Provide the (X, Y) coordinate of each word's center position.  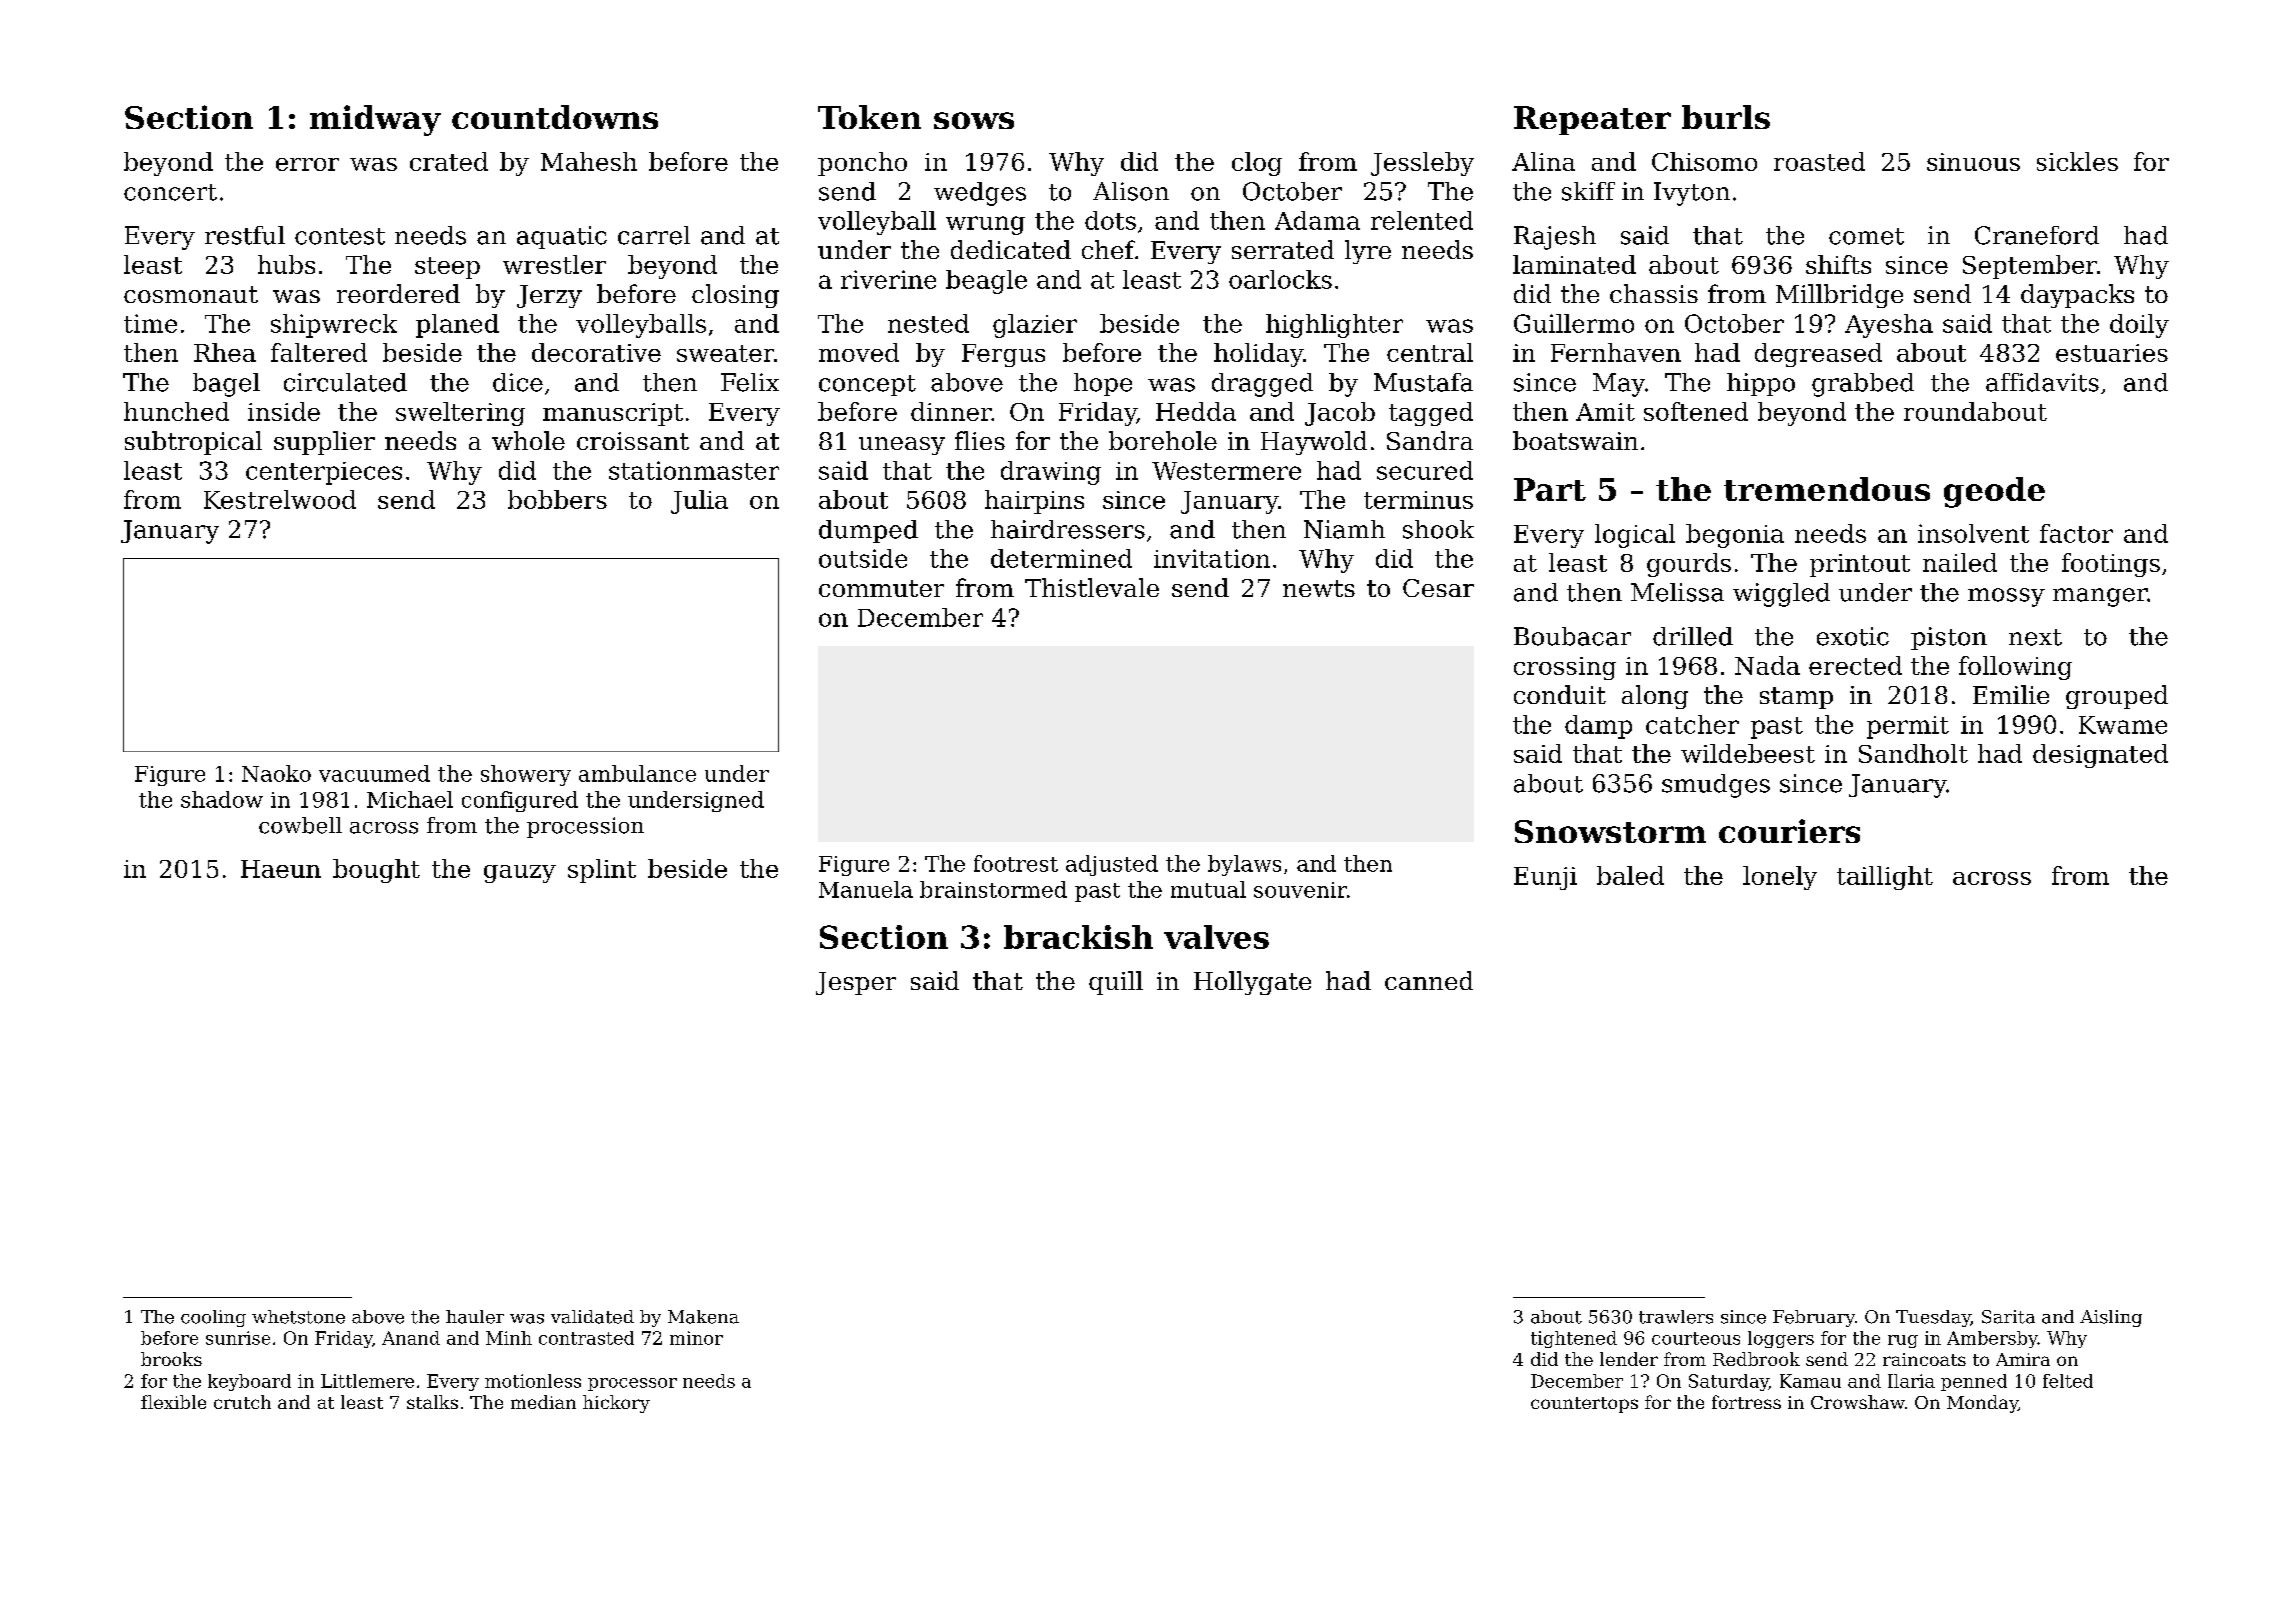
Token (869, 117)
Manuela (866, 889)
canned (1429, 980)
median (543, 1402)
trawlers (1676, 1317)
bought (376, 871)
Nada (1767, 665)
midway (375, 120)
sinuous (1973, 162)
